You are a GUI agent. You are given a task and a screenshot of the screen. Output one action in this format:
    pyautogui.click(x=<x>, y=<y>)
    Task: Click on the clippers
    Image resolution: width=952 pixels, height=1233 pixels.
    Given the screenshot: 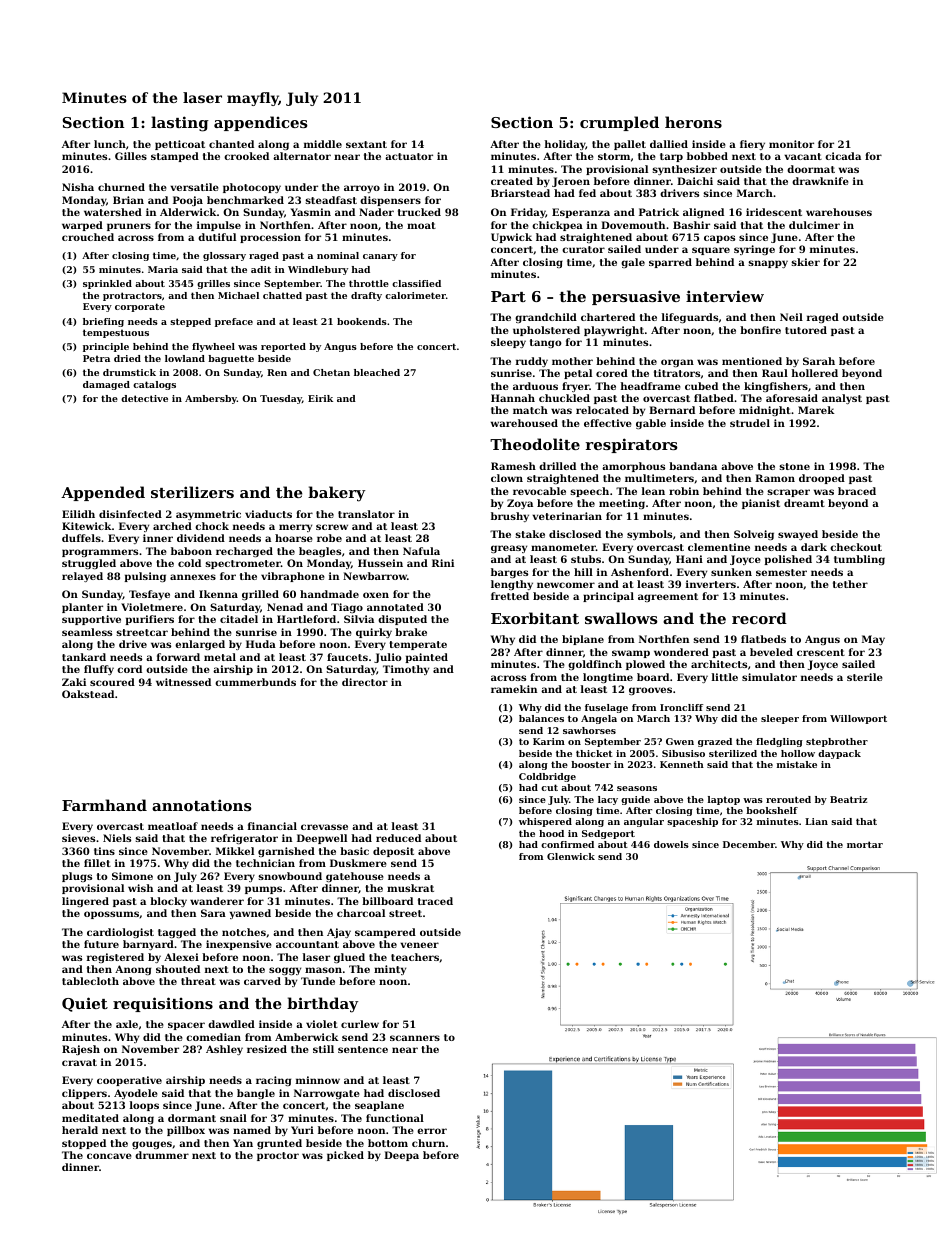 What is the action you would take?
    pyautogui.click(x=84, y=1094)
